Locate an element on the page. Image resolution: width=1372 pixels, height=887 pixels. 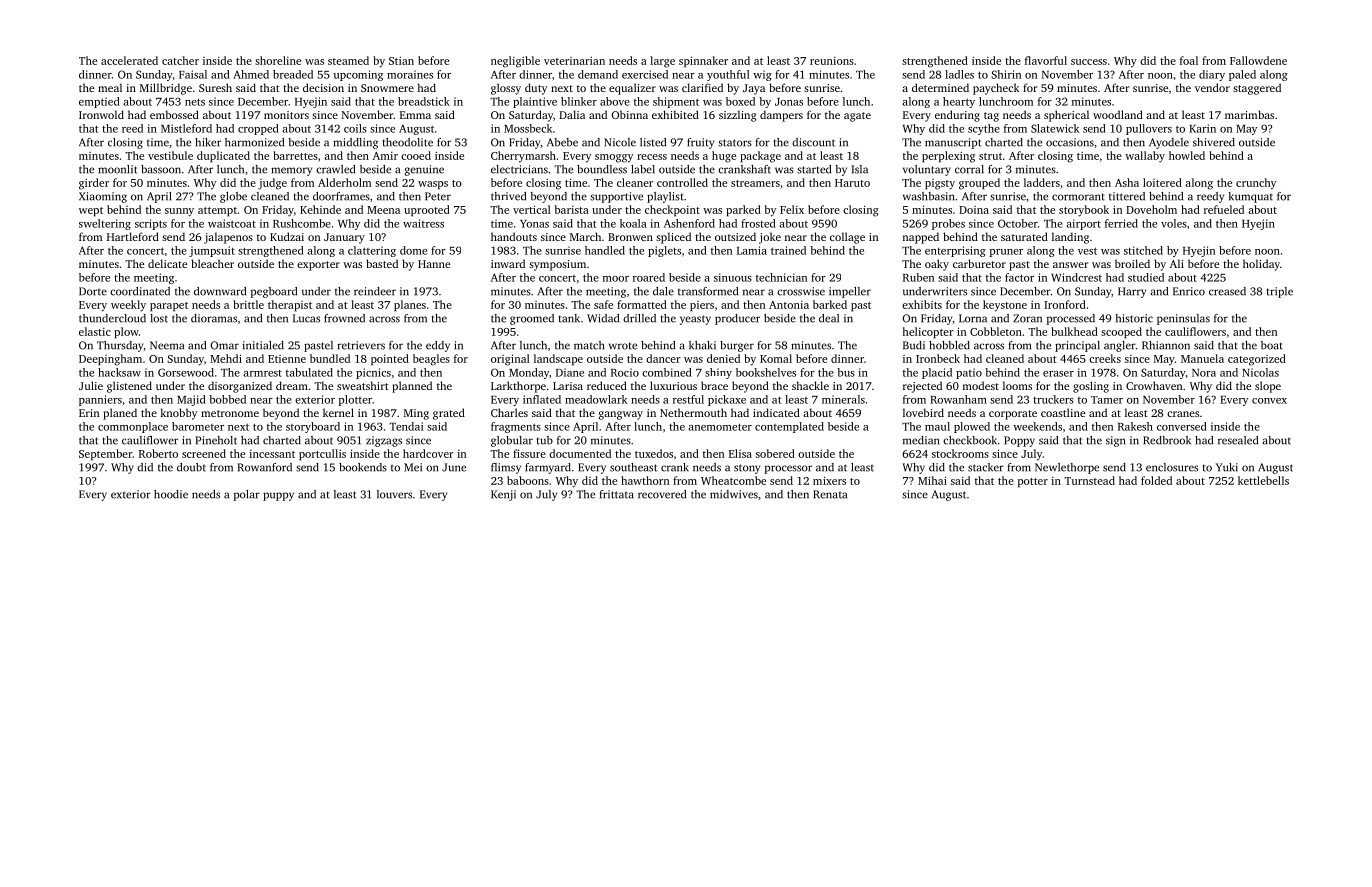
jumpsuit is located at coordinates (212, 251).
